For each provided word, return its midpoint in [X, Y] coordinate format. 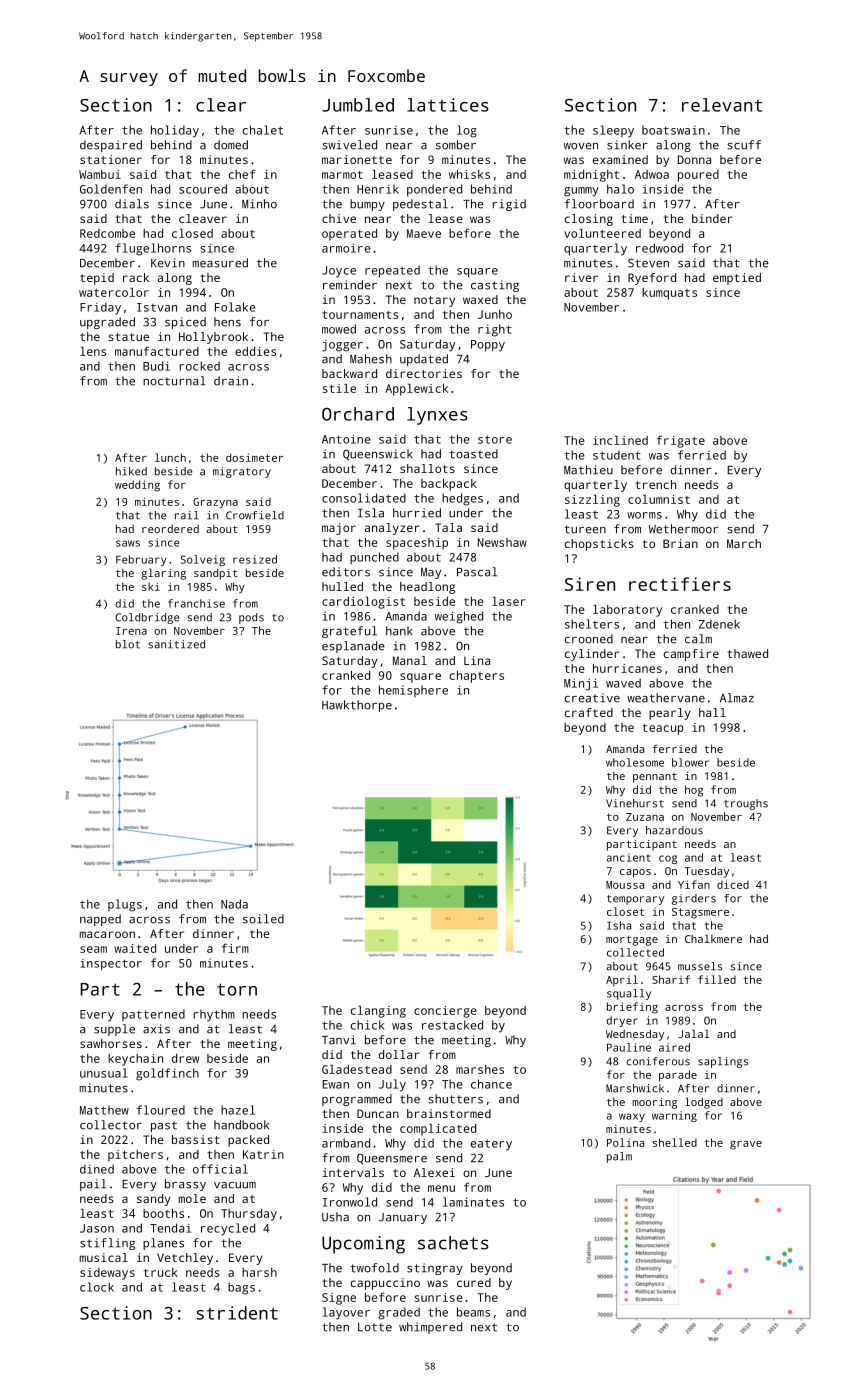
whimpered [430, 1328]
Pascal [477, 572]
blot [128, 644]
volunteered [602, 233]
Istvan [157, 307]
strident [237, 1313]
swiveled [349, 145]
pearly [670, 714]
